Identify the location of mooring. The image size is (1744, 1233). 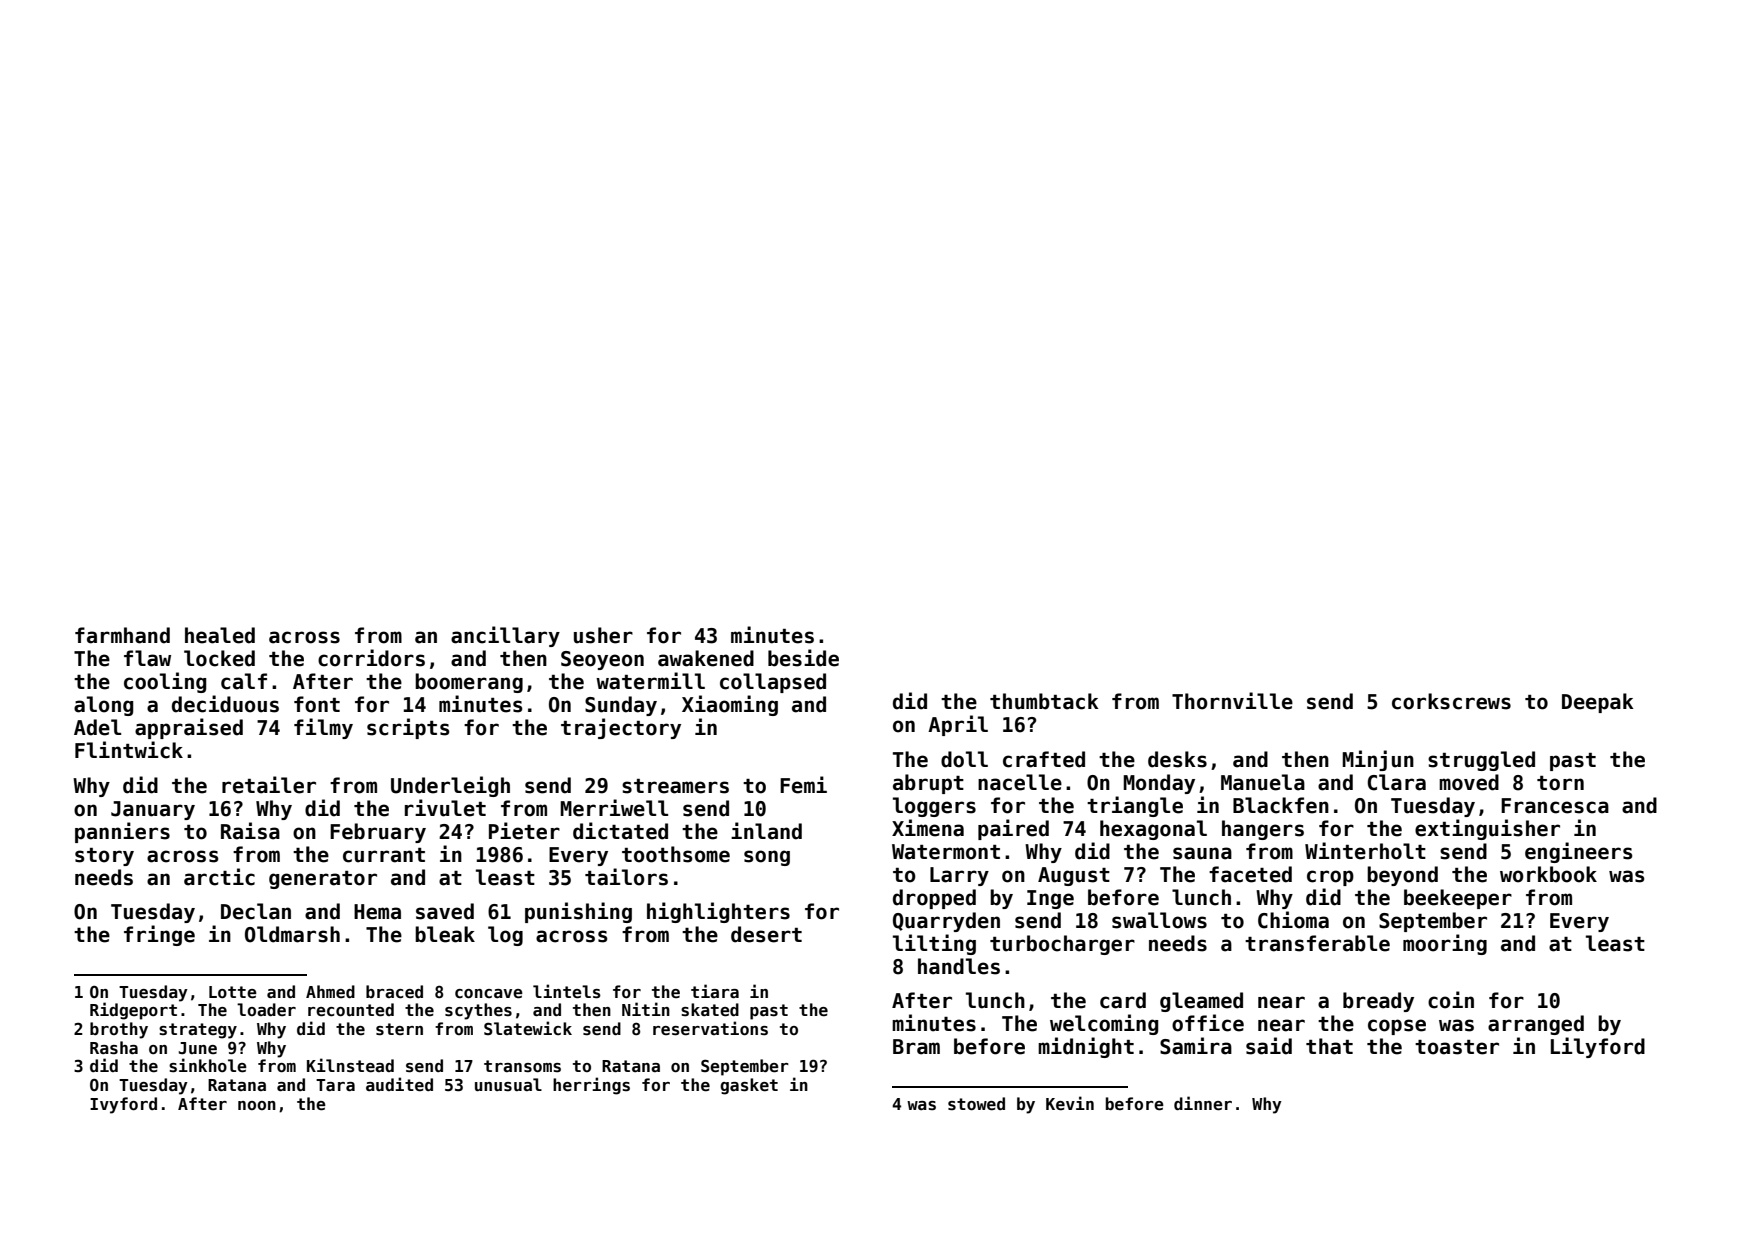
(1445, 944).
